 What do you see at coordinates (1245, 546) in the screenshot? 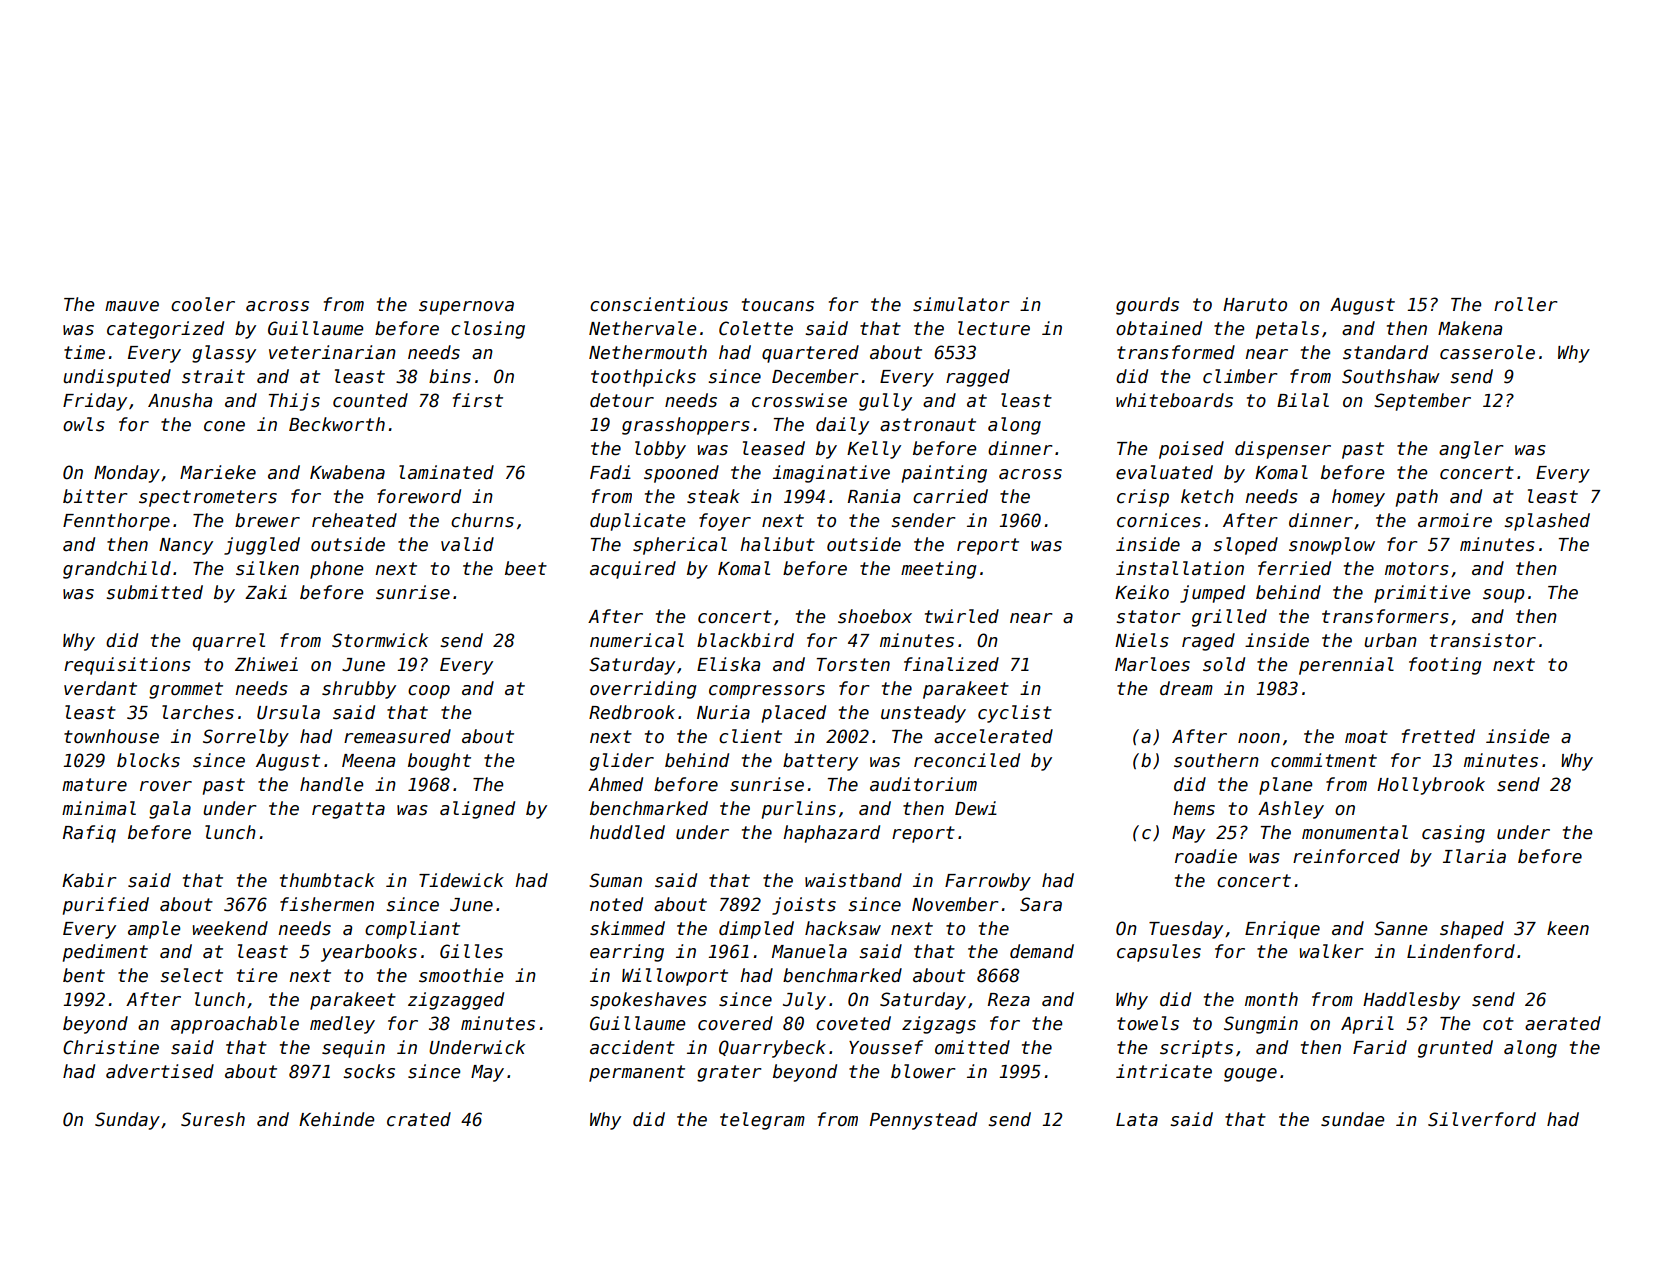
I see `sloped` at bounding box center [1245, 546].
